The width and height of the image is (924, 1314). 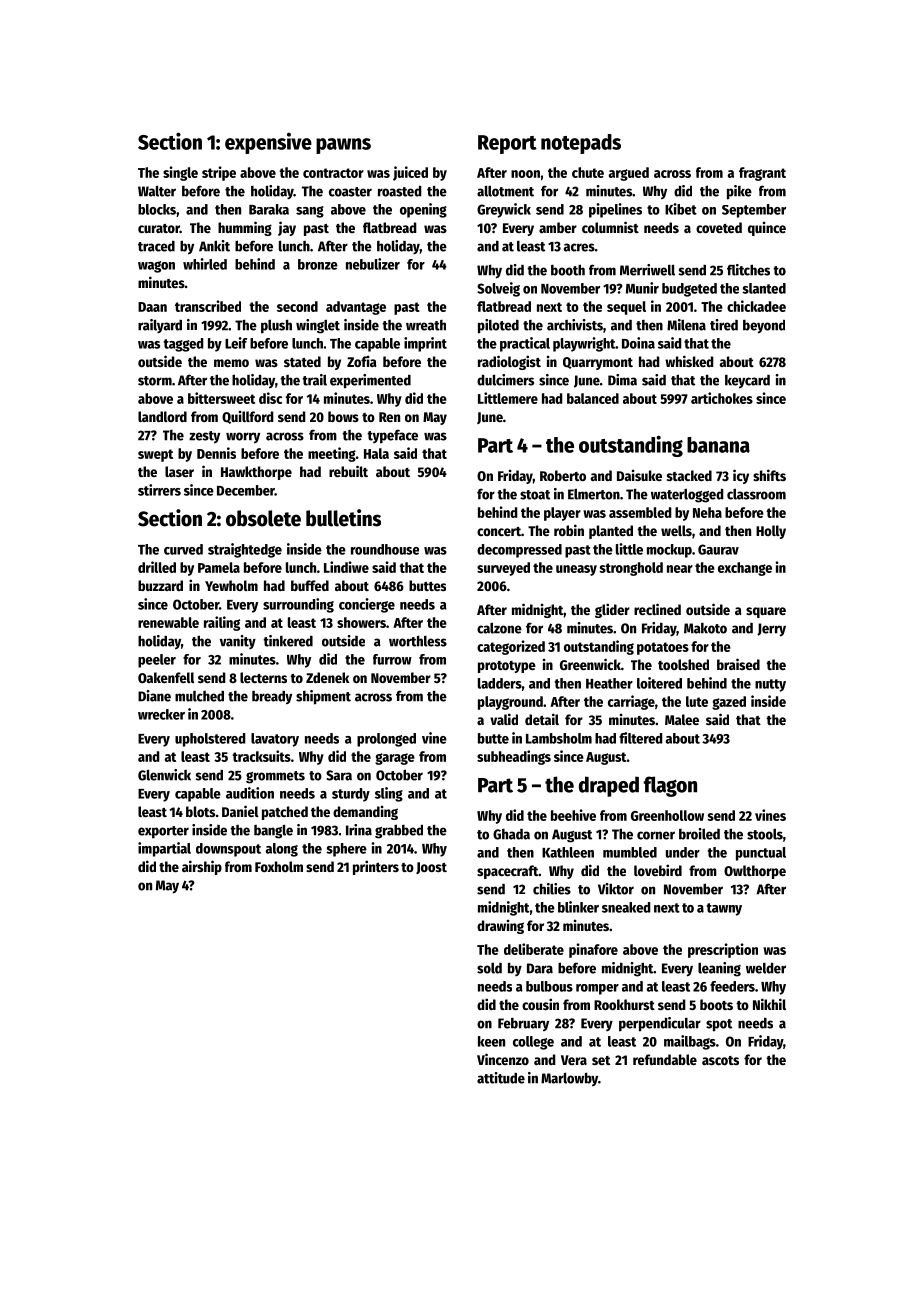 I want to click on curved, so click(x=183, y=549).
